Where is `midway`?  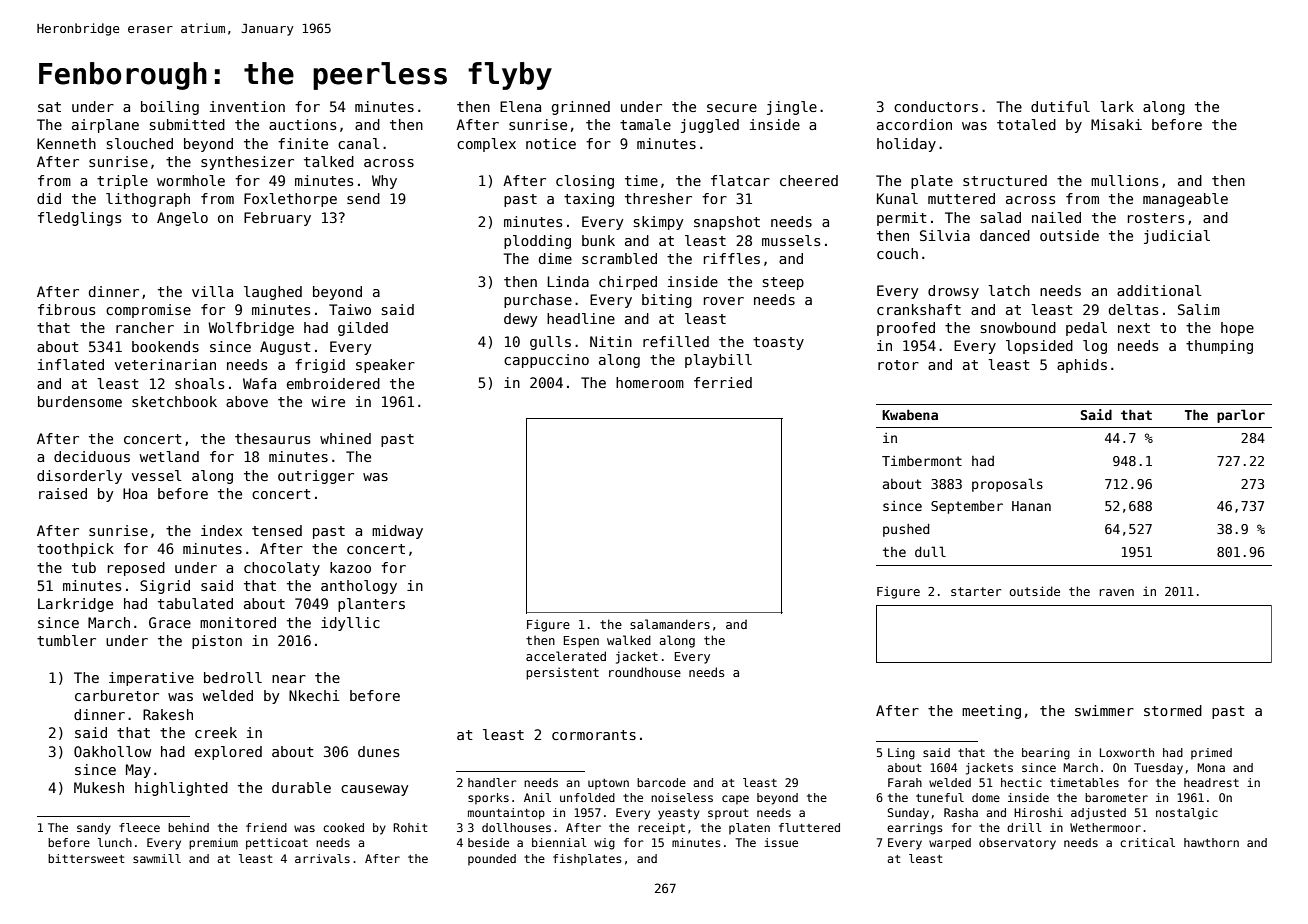 midway is located at coordinates (397, 532).
